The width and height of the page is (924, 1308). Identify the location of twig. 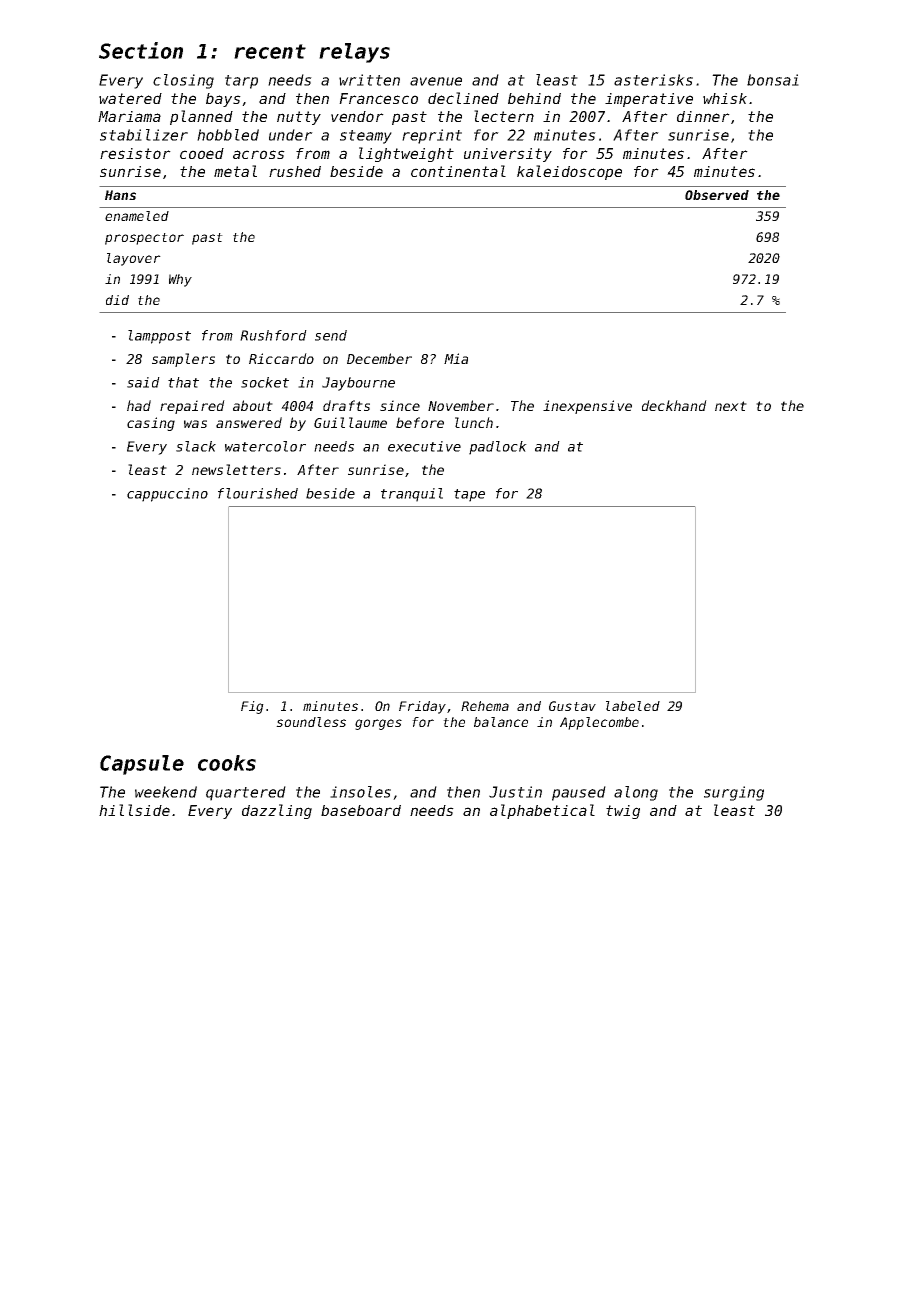
(623, 812).
